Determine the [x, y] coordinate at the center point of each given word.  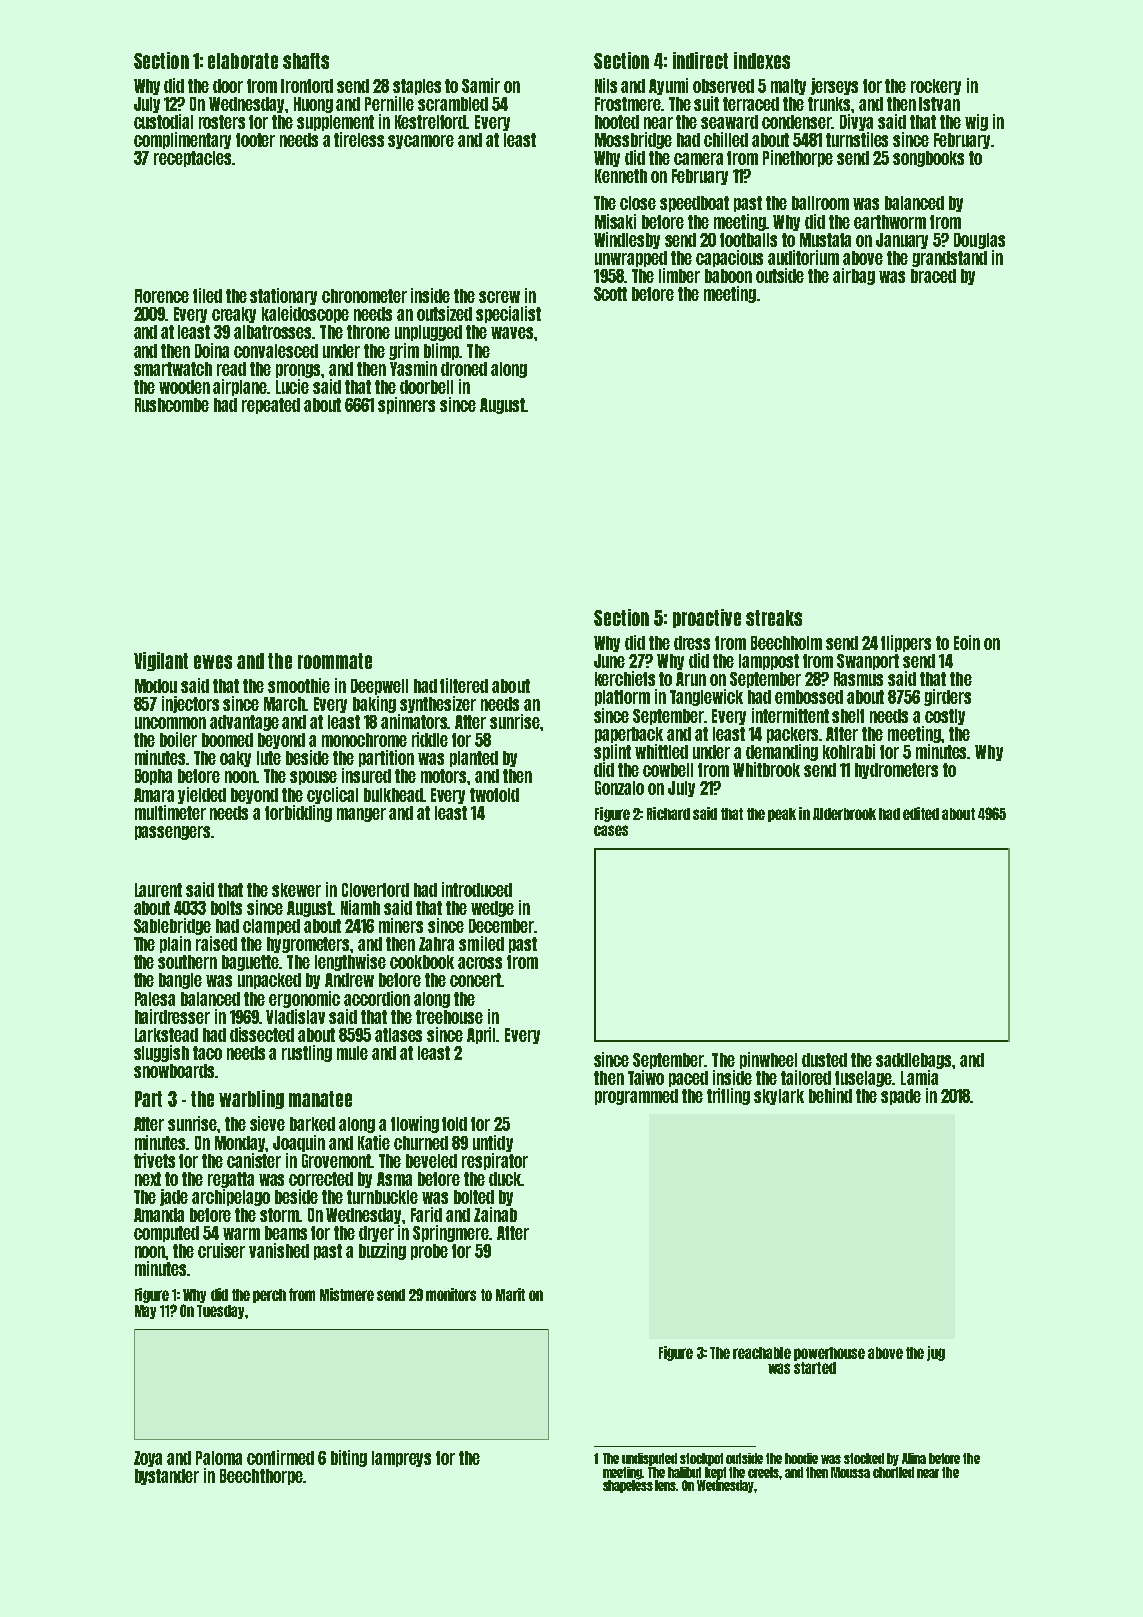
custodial [163, 121]
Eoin [967, 642]
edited [921, 813]
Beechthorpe [261, 1477]
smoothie [299, 685]
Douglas [979, 241]
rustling [307, 1053]
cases [611, 830]
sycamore [421, 142]
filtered [464, 685]
